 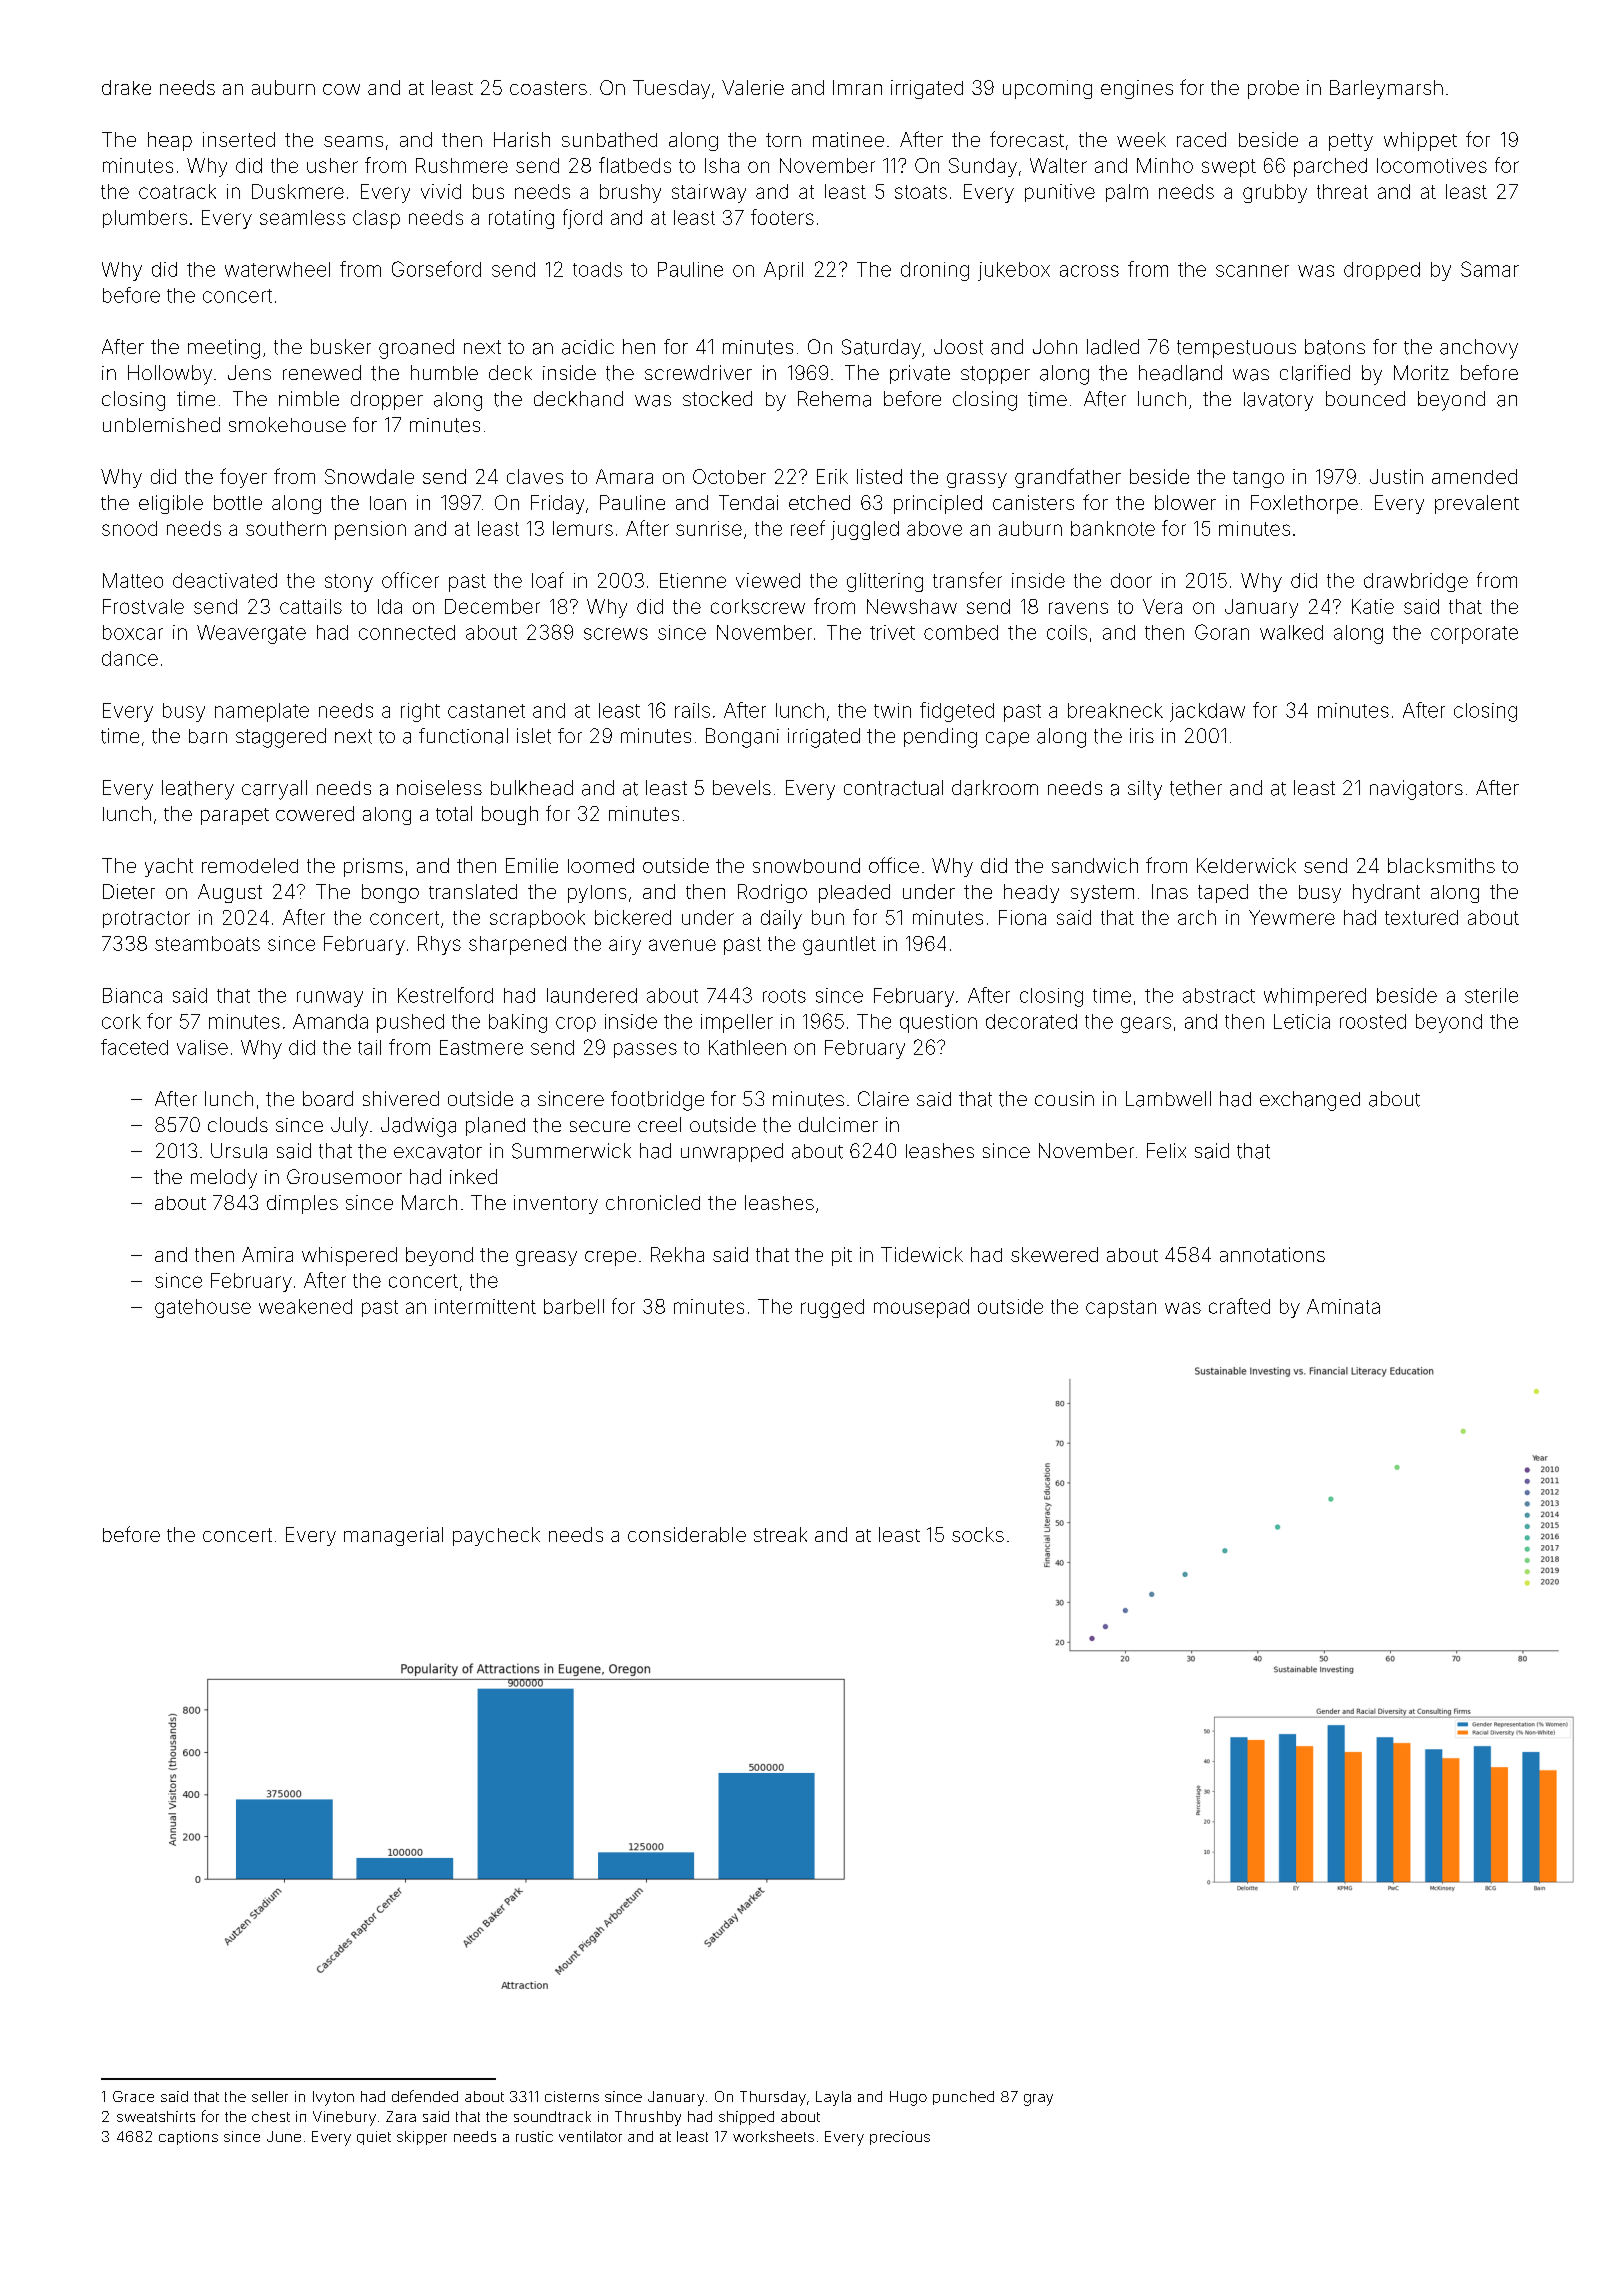 What do you see at coordinates (1490, 269) in the screenshot?
I see `Samar` at bounding box center [1490, 269].
